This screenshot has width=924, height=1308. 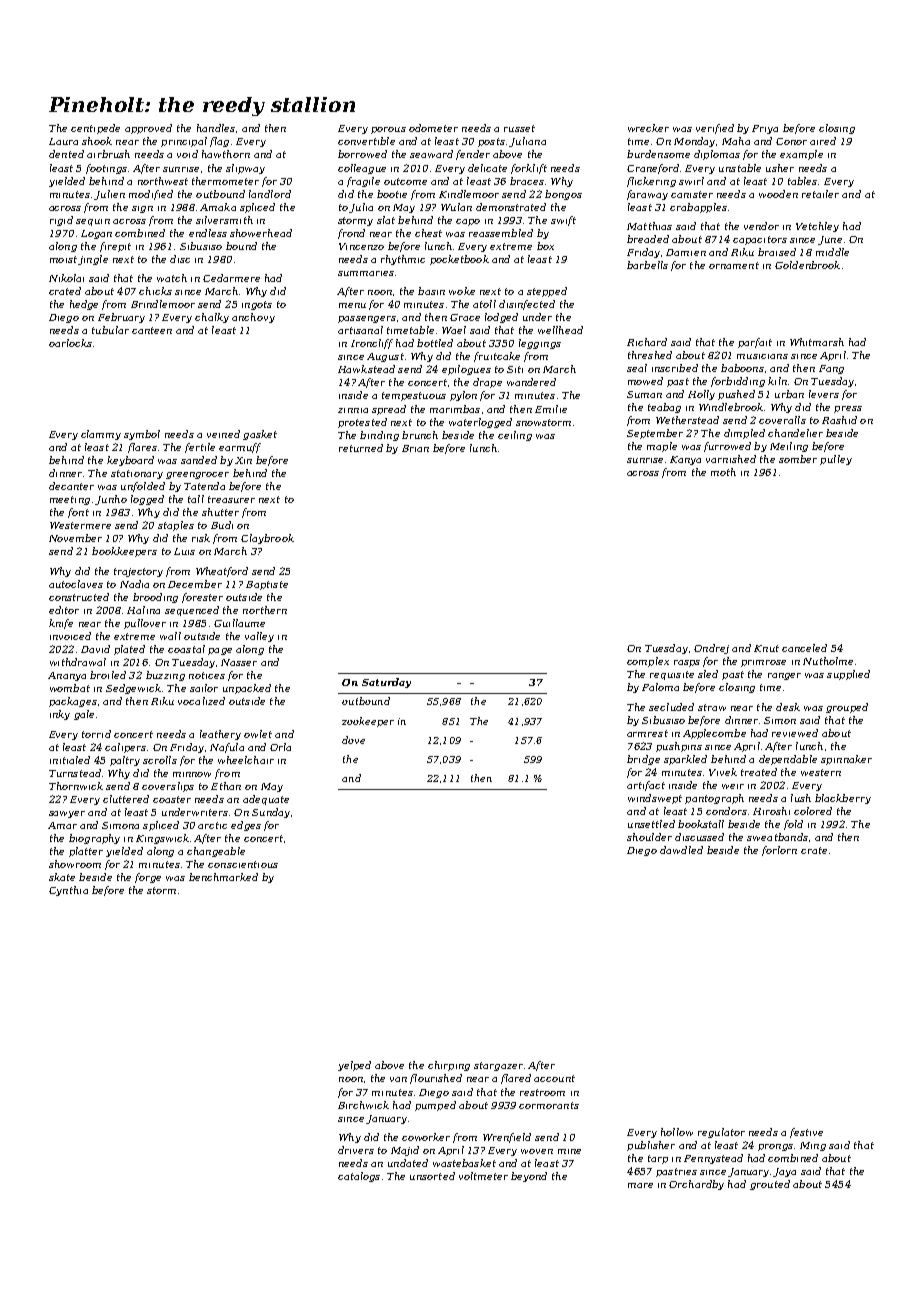 What do you see at coordinates (353, 740) in the screenshot?
I see `dove` at bounding box center [353, 740].
